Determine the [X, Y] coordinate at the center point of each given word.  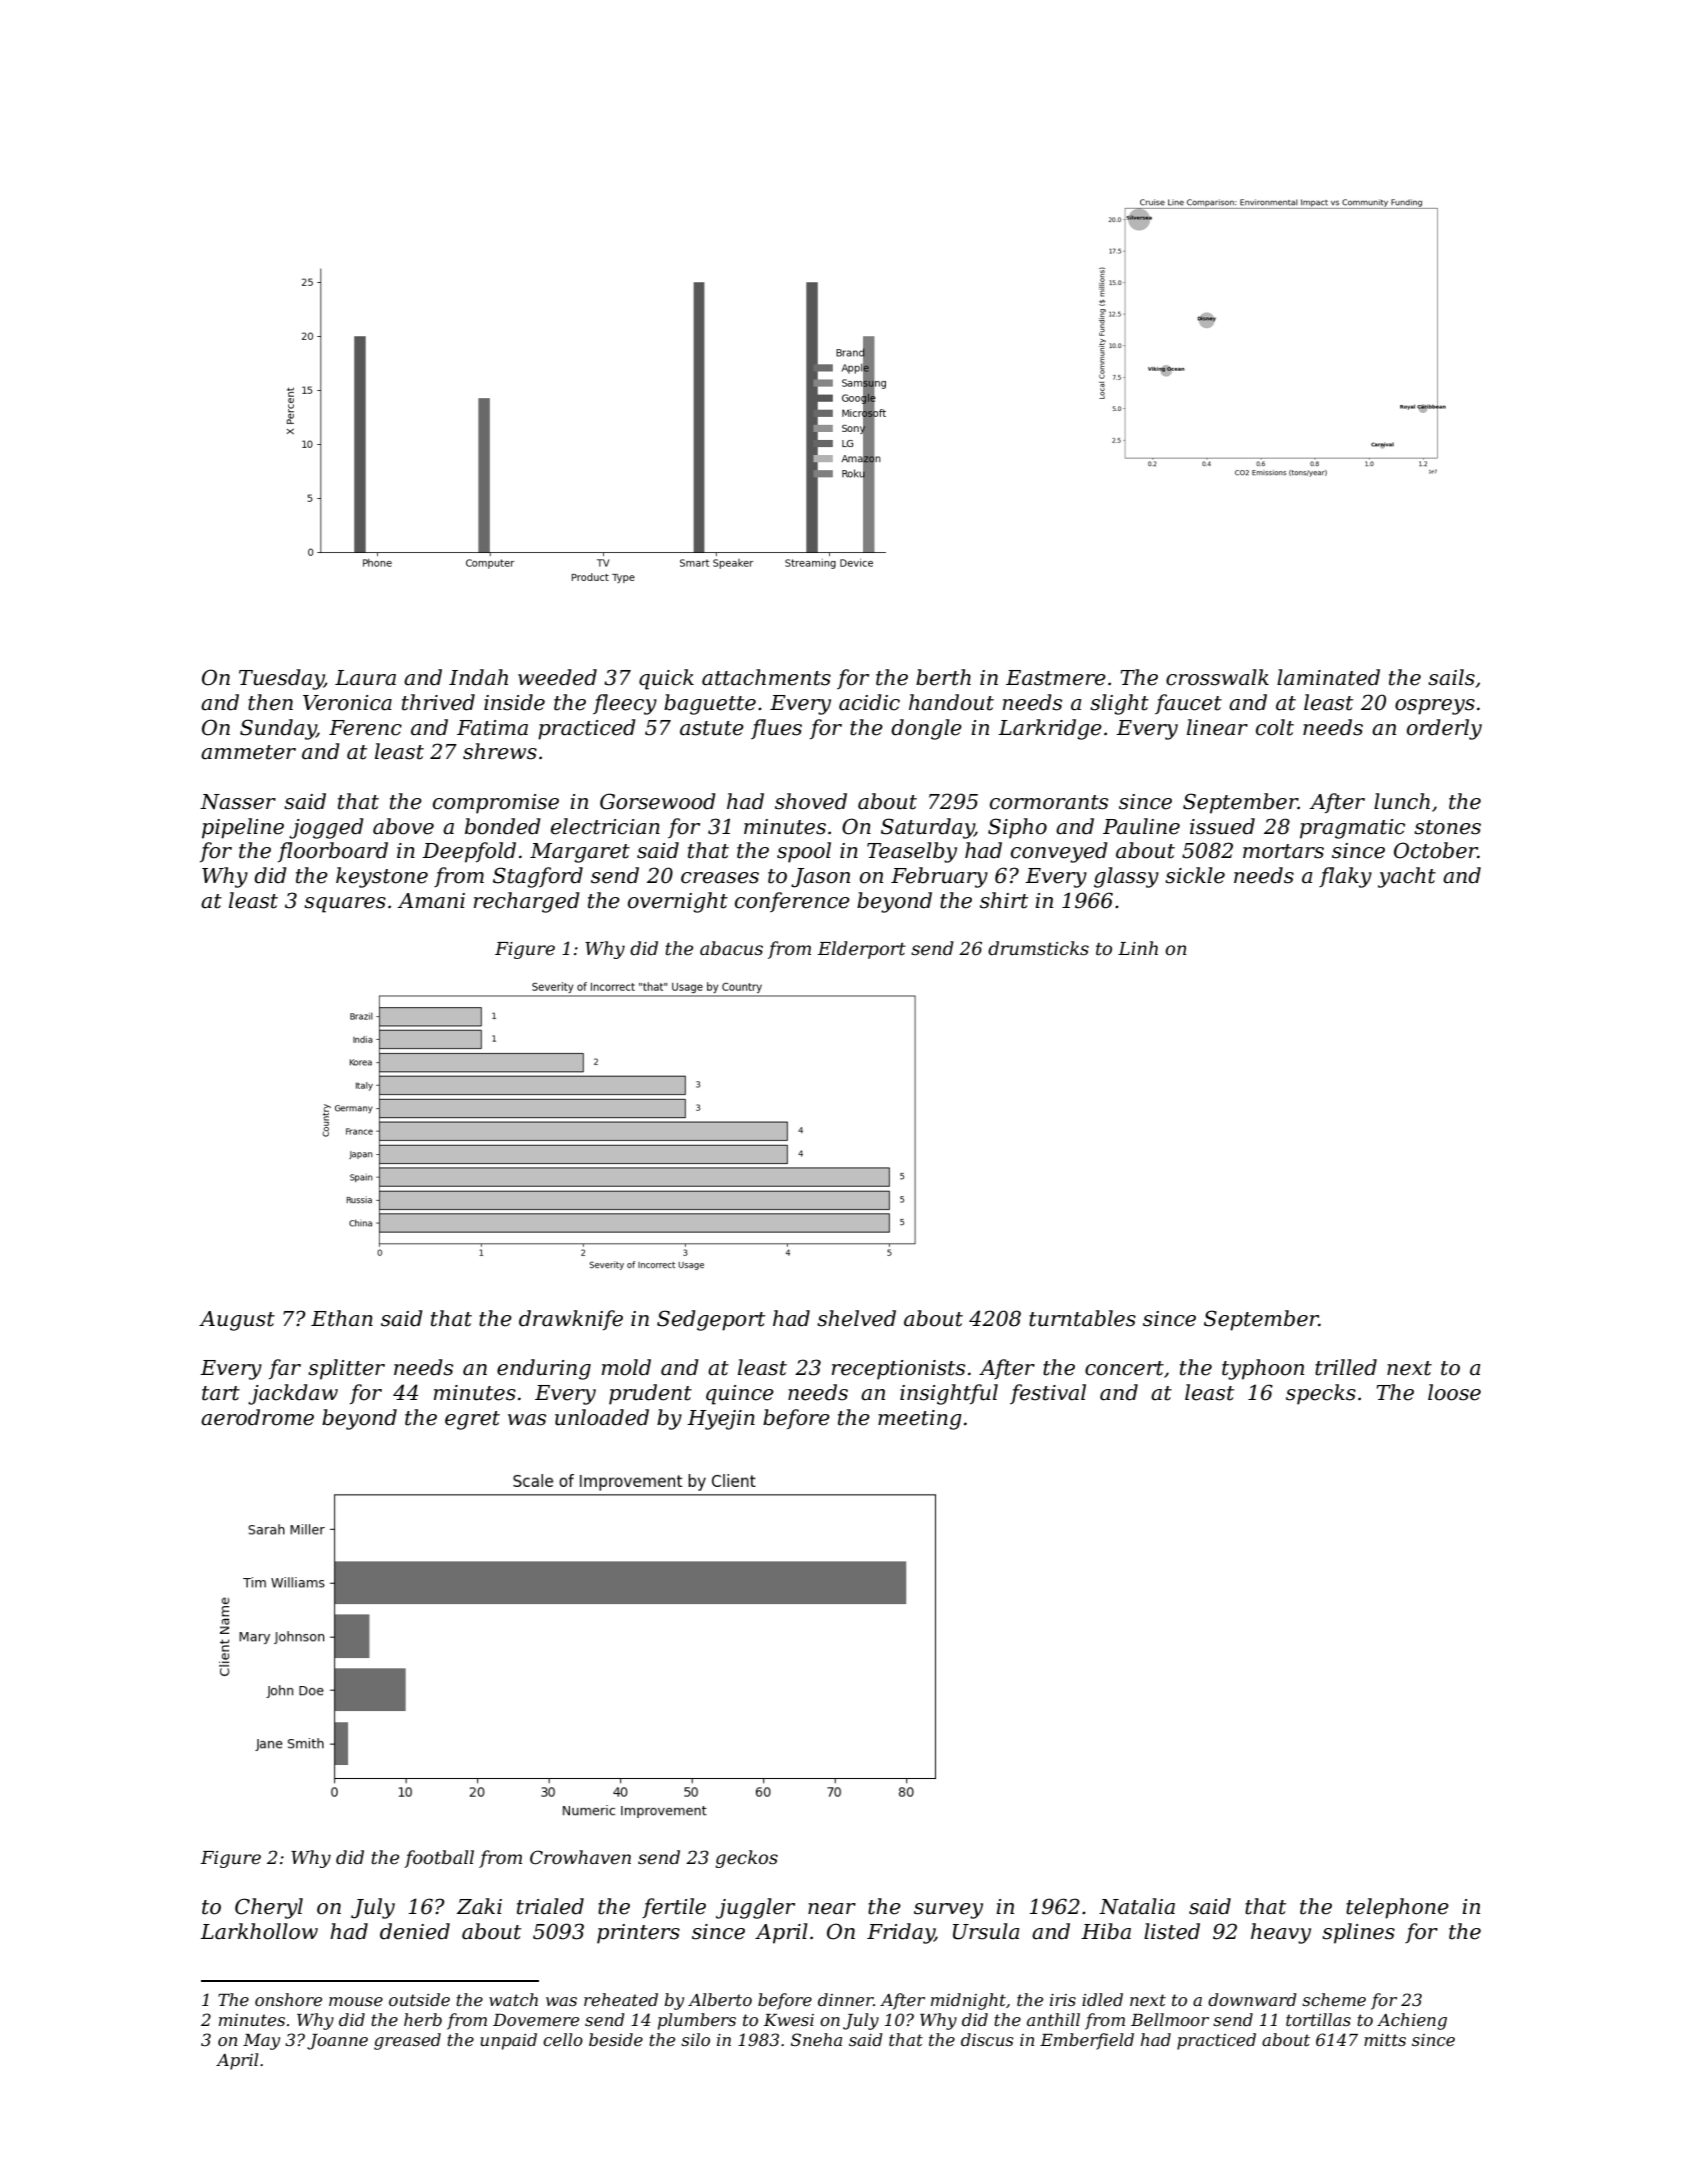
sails [1451, 677]
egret [472, 1420]
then [270, 702]
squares [345, 905]
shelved [856, 1318]
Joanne [337, 2042]
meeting [920, 1420]
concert [1124, 1368]
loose [1454, 1392]
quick [666, 679]
